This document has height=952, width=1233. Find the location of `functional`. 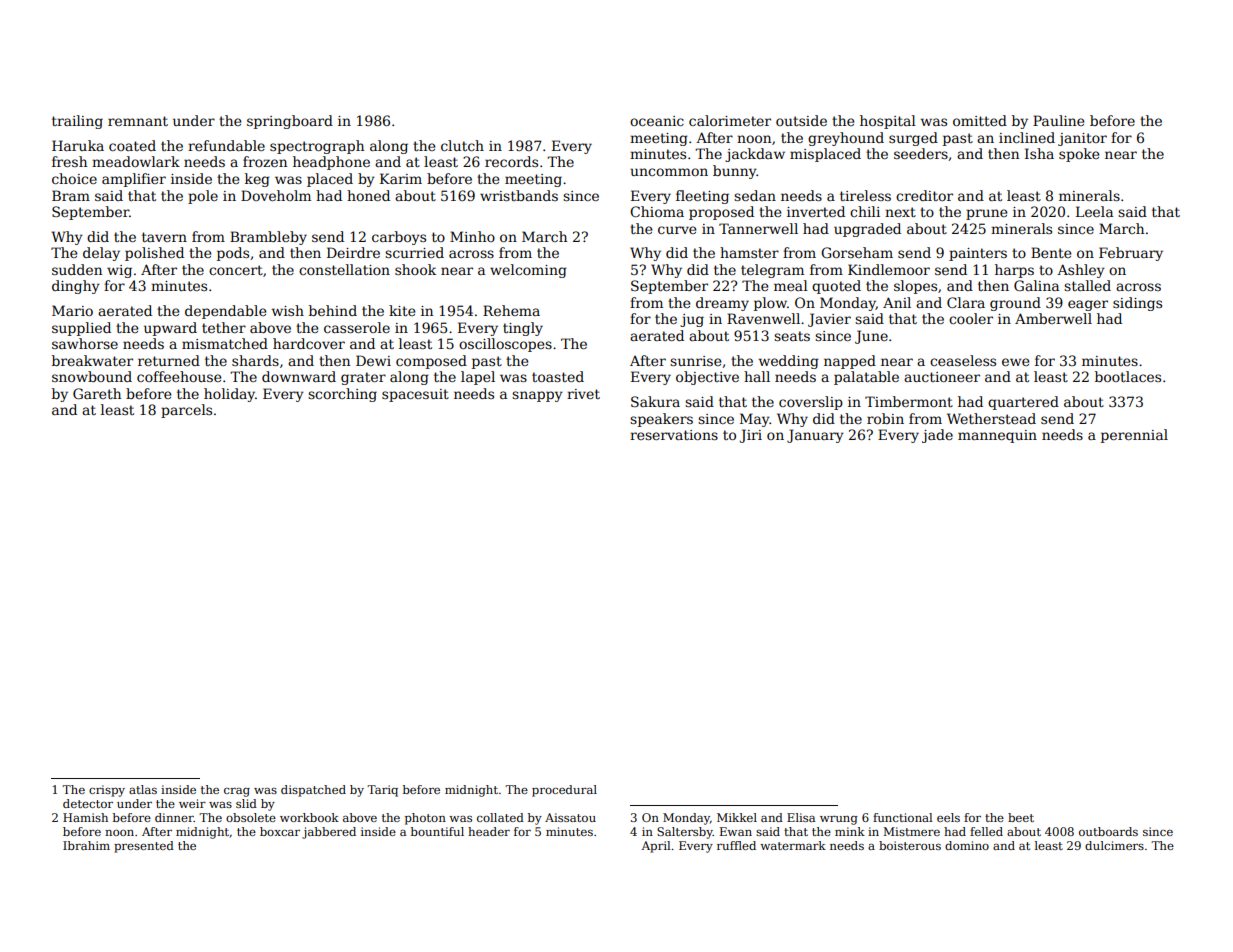

functional is located at coordinates (903, 817).
